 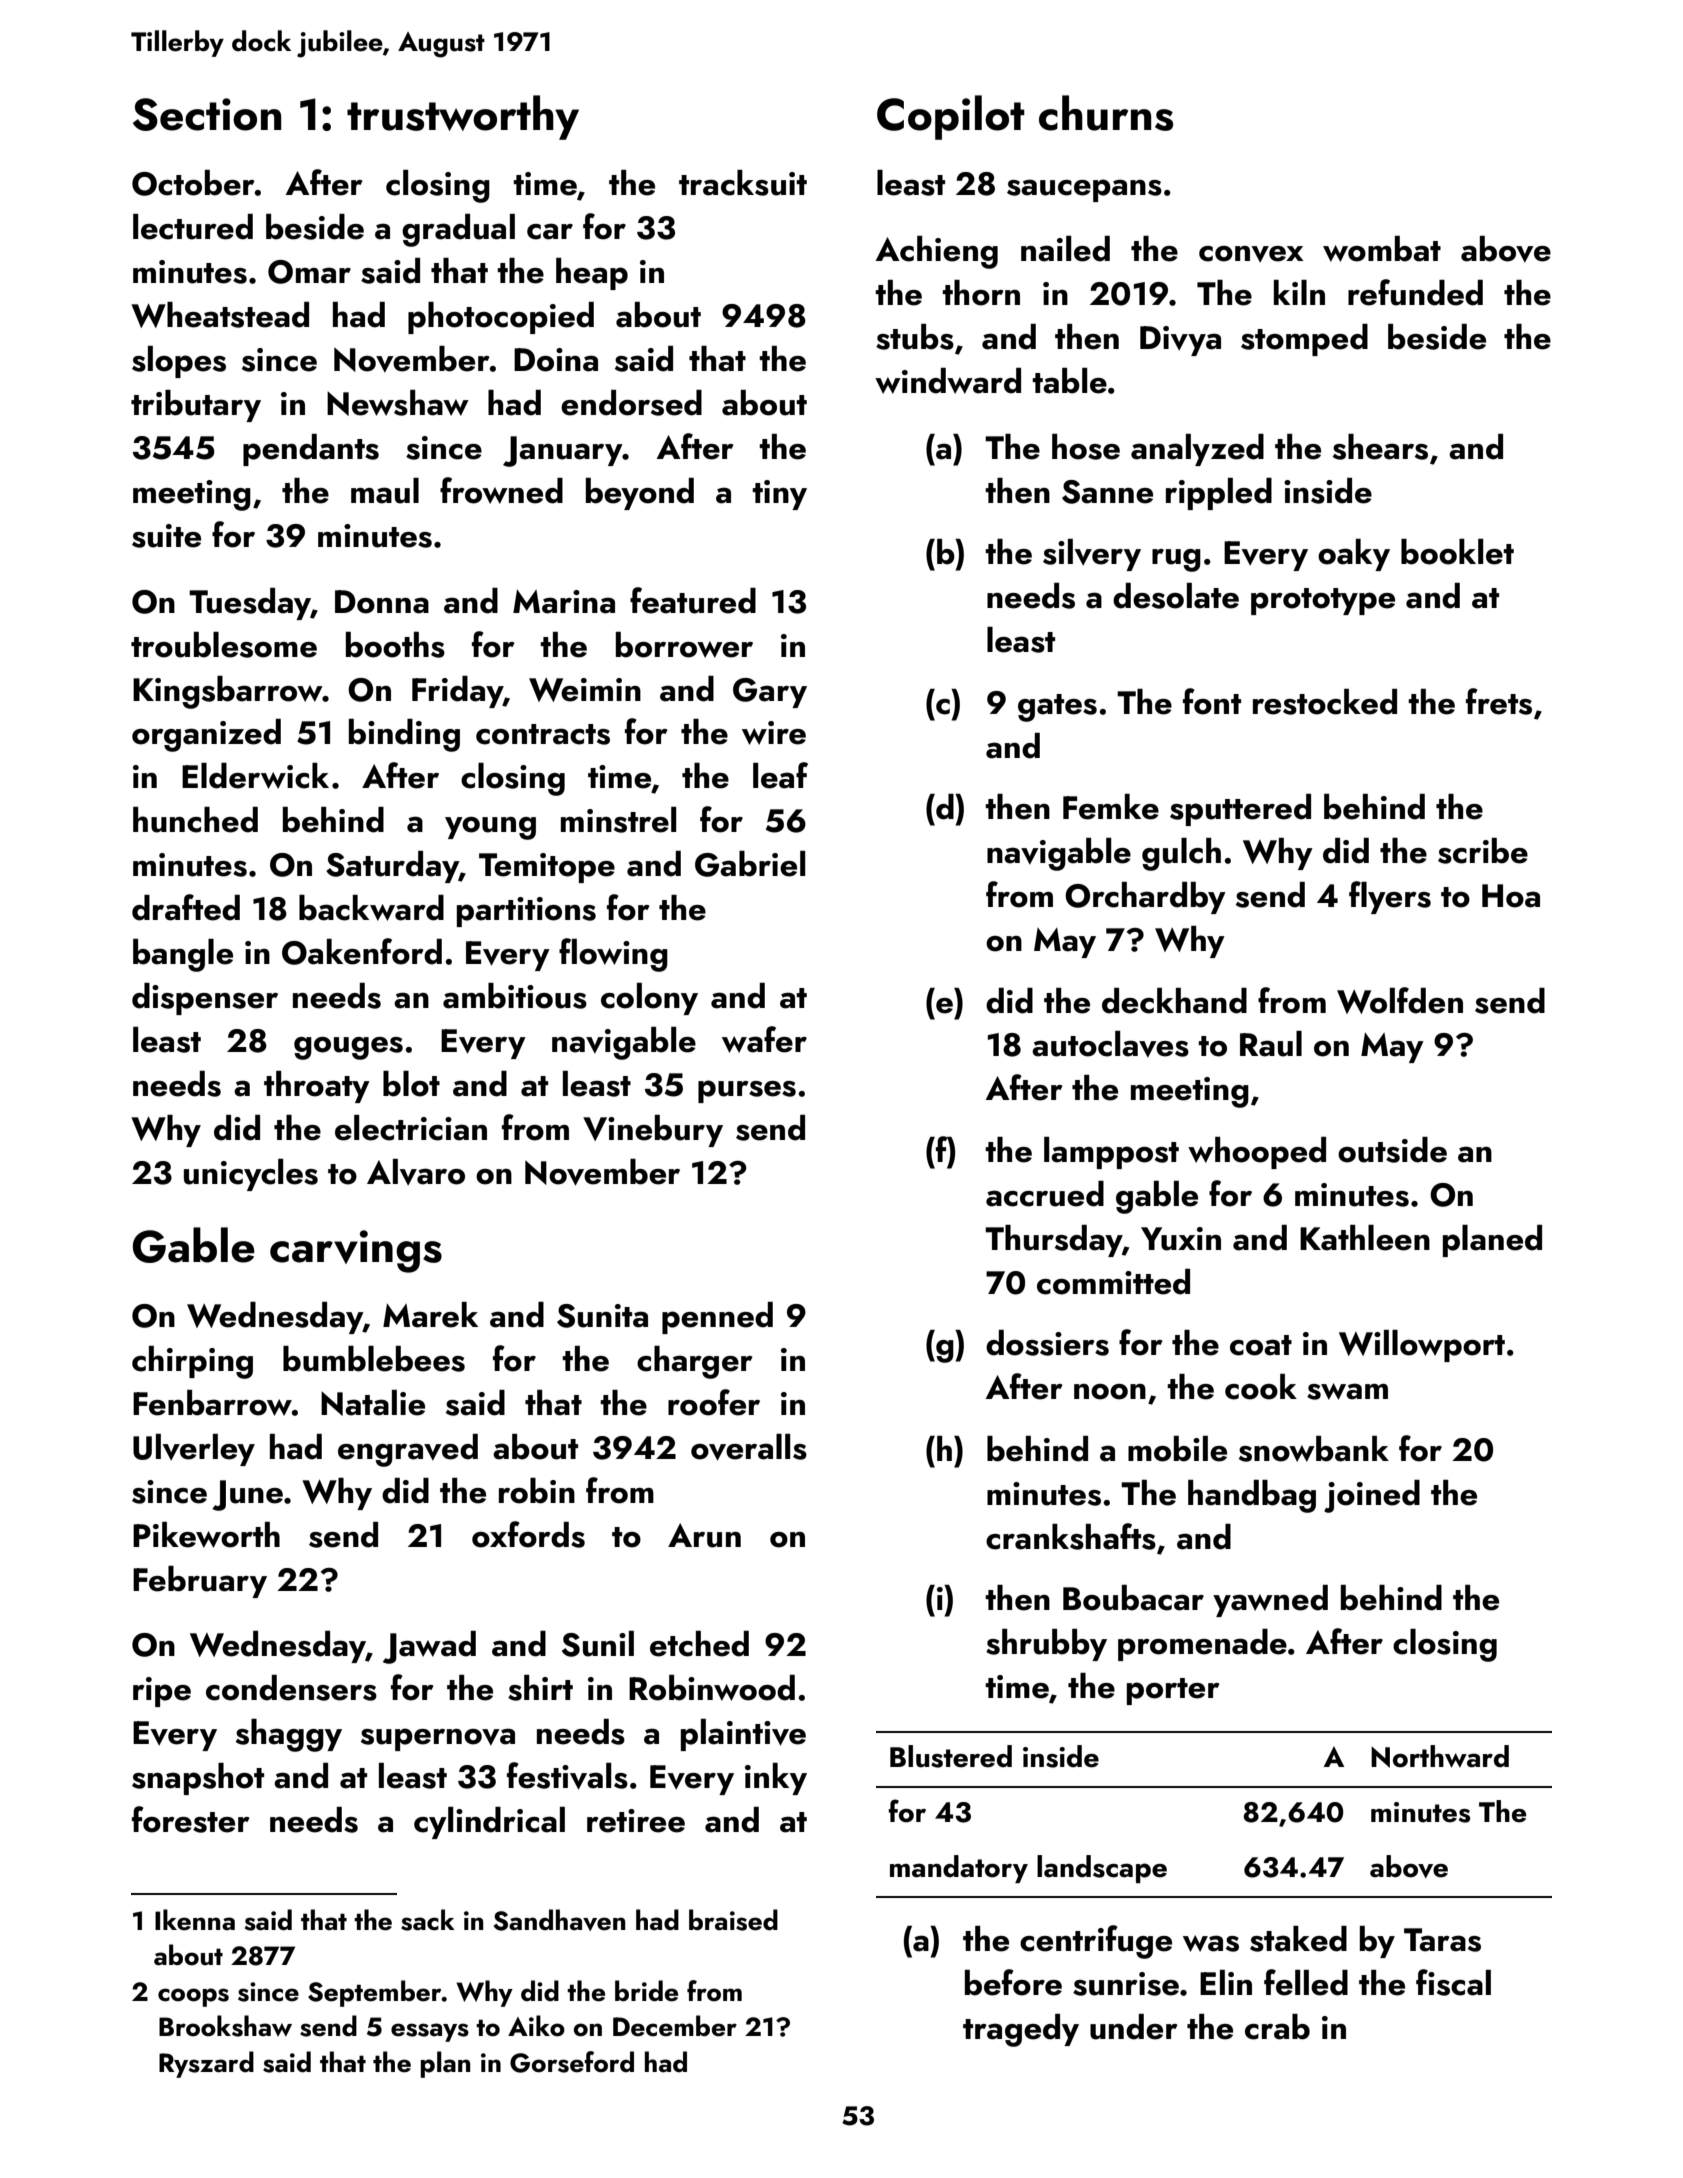 What do you see at coordinates (618, 820) in the image?
I see `minstrel` at bounding box center [618, 820].
